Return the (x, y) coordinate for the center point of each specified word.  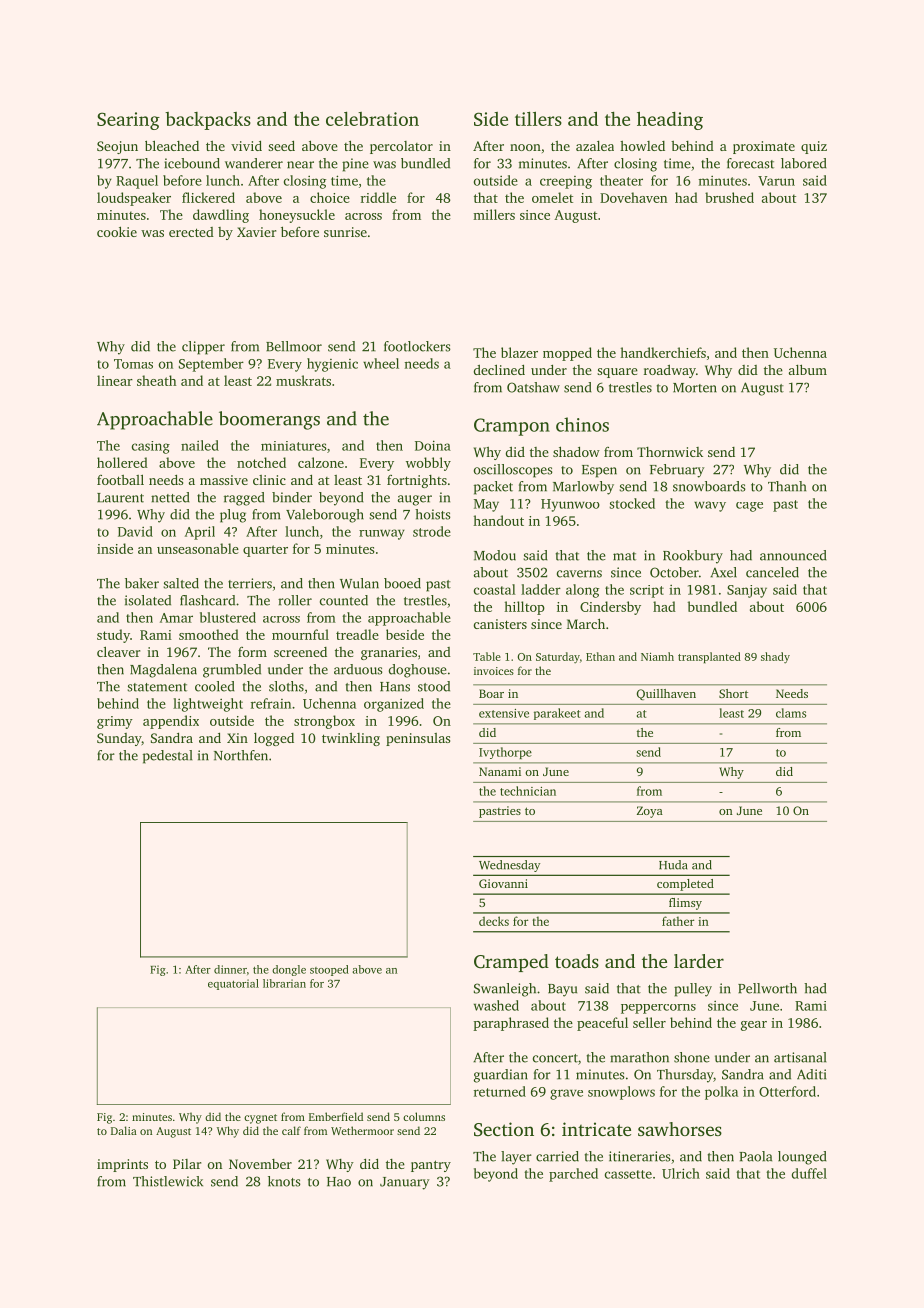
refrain (271, 703)
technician (528, 791)
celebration (372, 119)
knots (284, 1181)
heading (670, 120)
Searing (128, 121)
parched (573, 1175)
